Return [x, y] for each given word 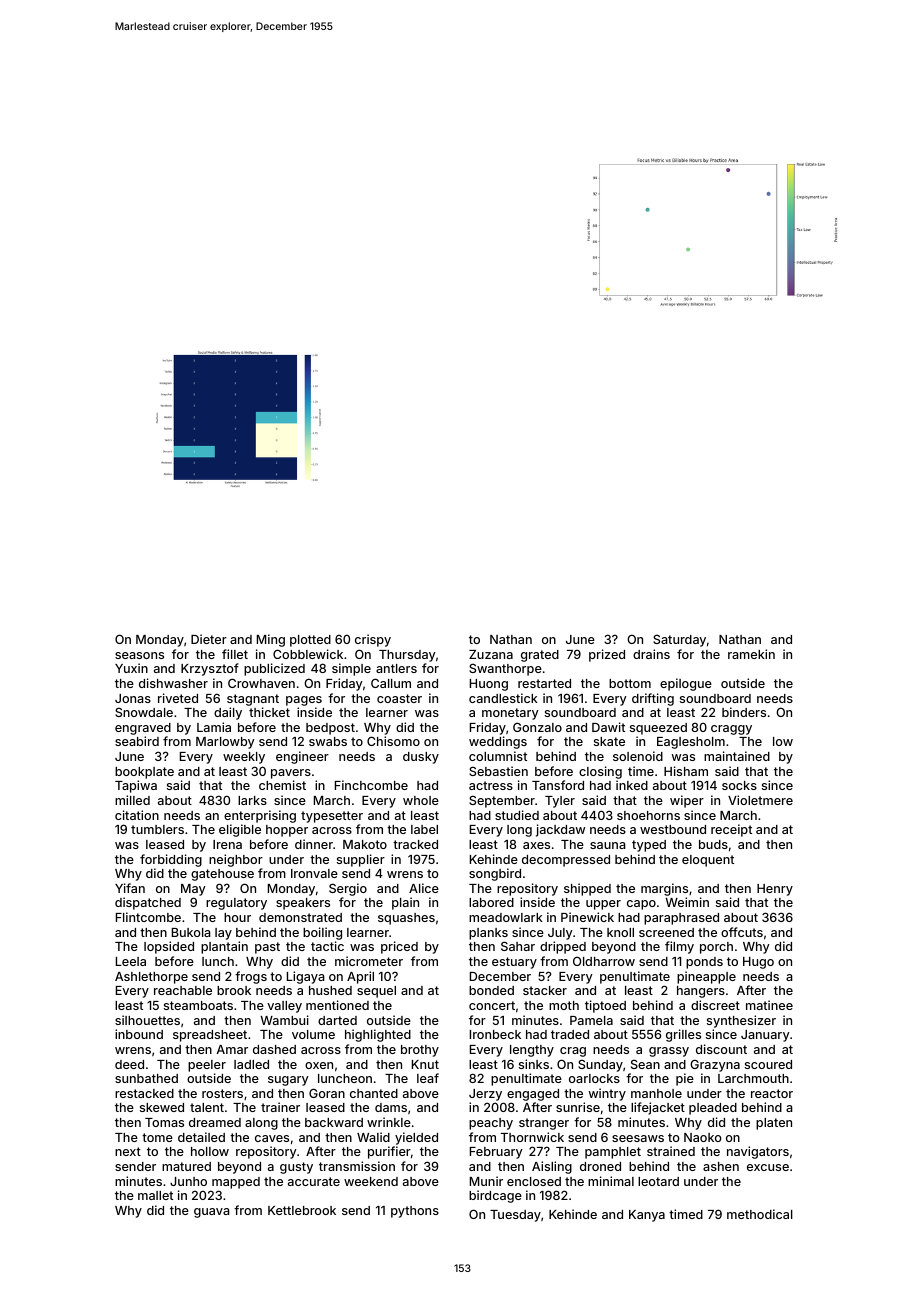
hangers [701, 992]
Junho [188, 1181]
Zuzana [491, 654]
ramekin [751, 654]
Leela [131, 961]
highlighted [378, 1035]
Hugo [758, 963]
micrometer [369, 961]
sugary [288, 1081]
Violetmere [760, 800]
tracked [415, 844]
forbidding [171, 860]
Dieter [209, 639]
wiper [687, 801]
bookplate [144, 773]
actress [491, 785]
